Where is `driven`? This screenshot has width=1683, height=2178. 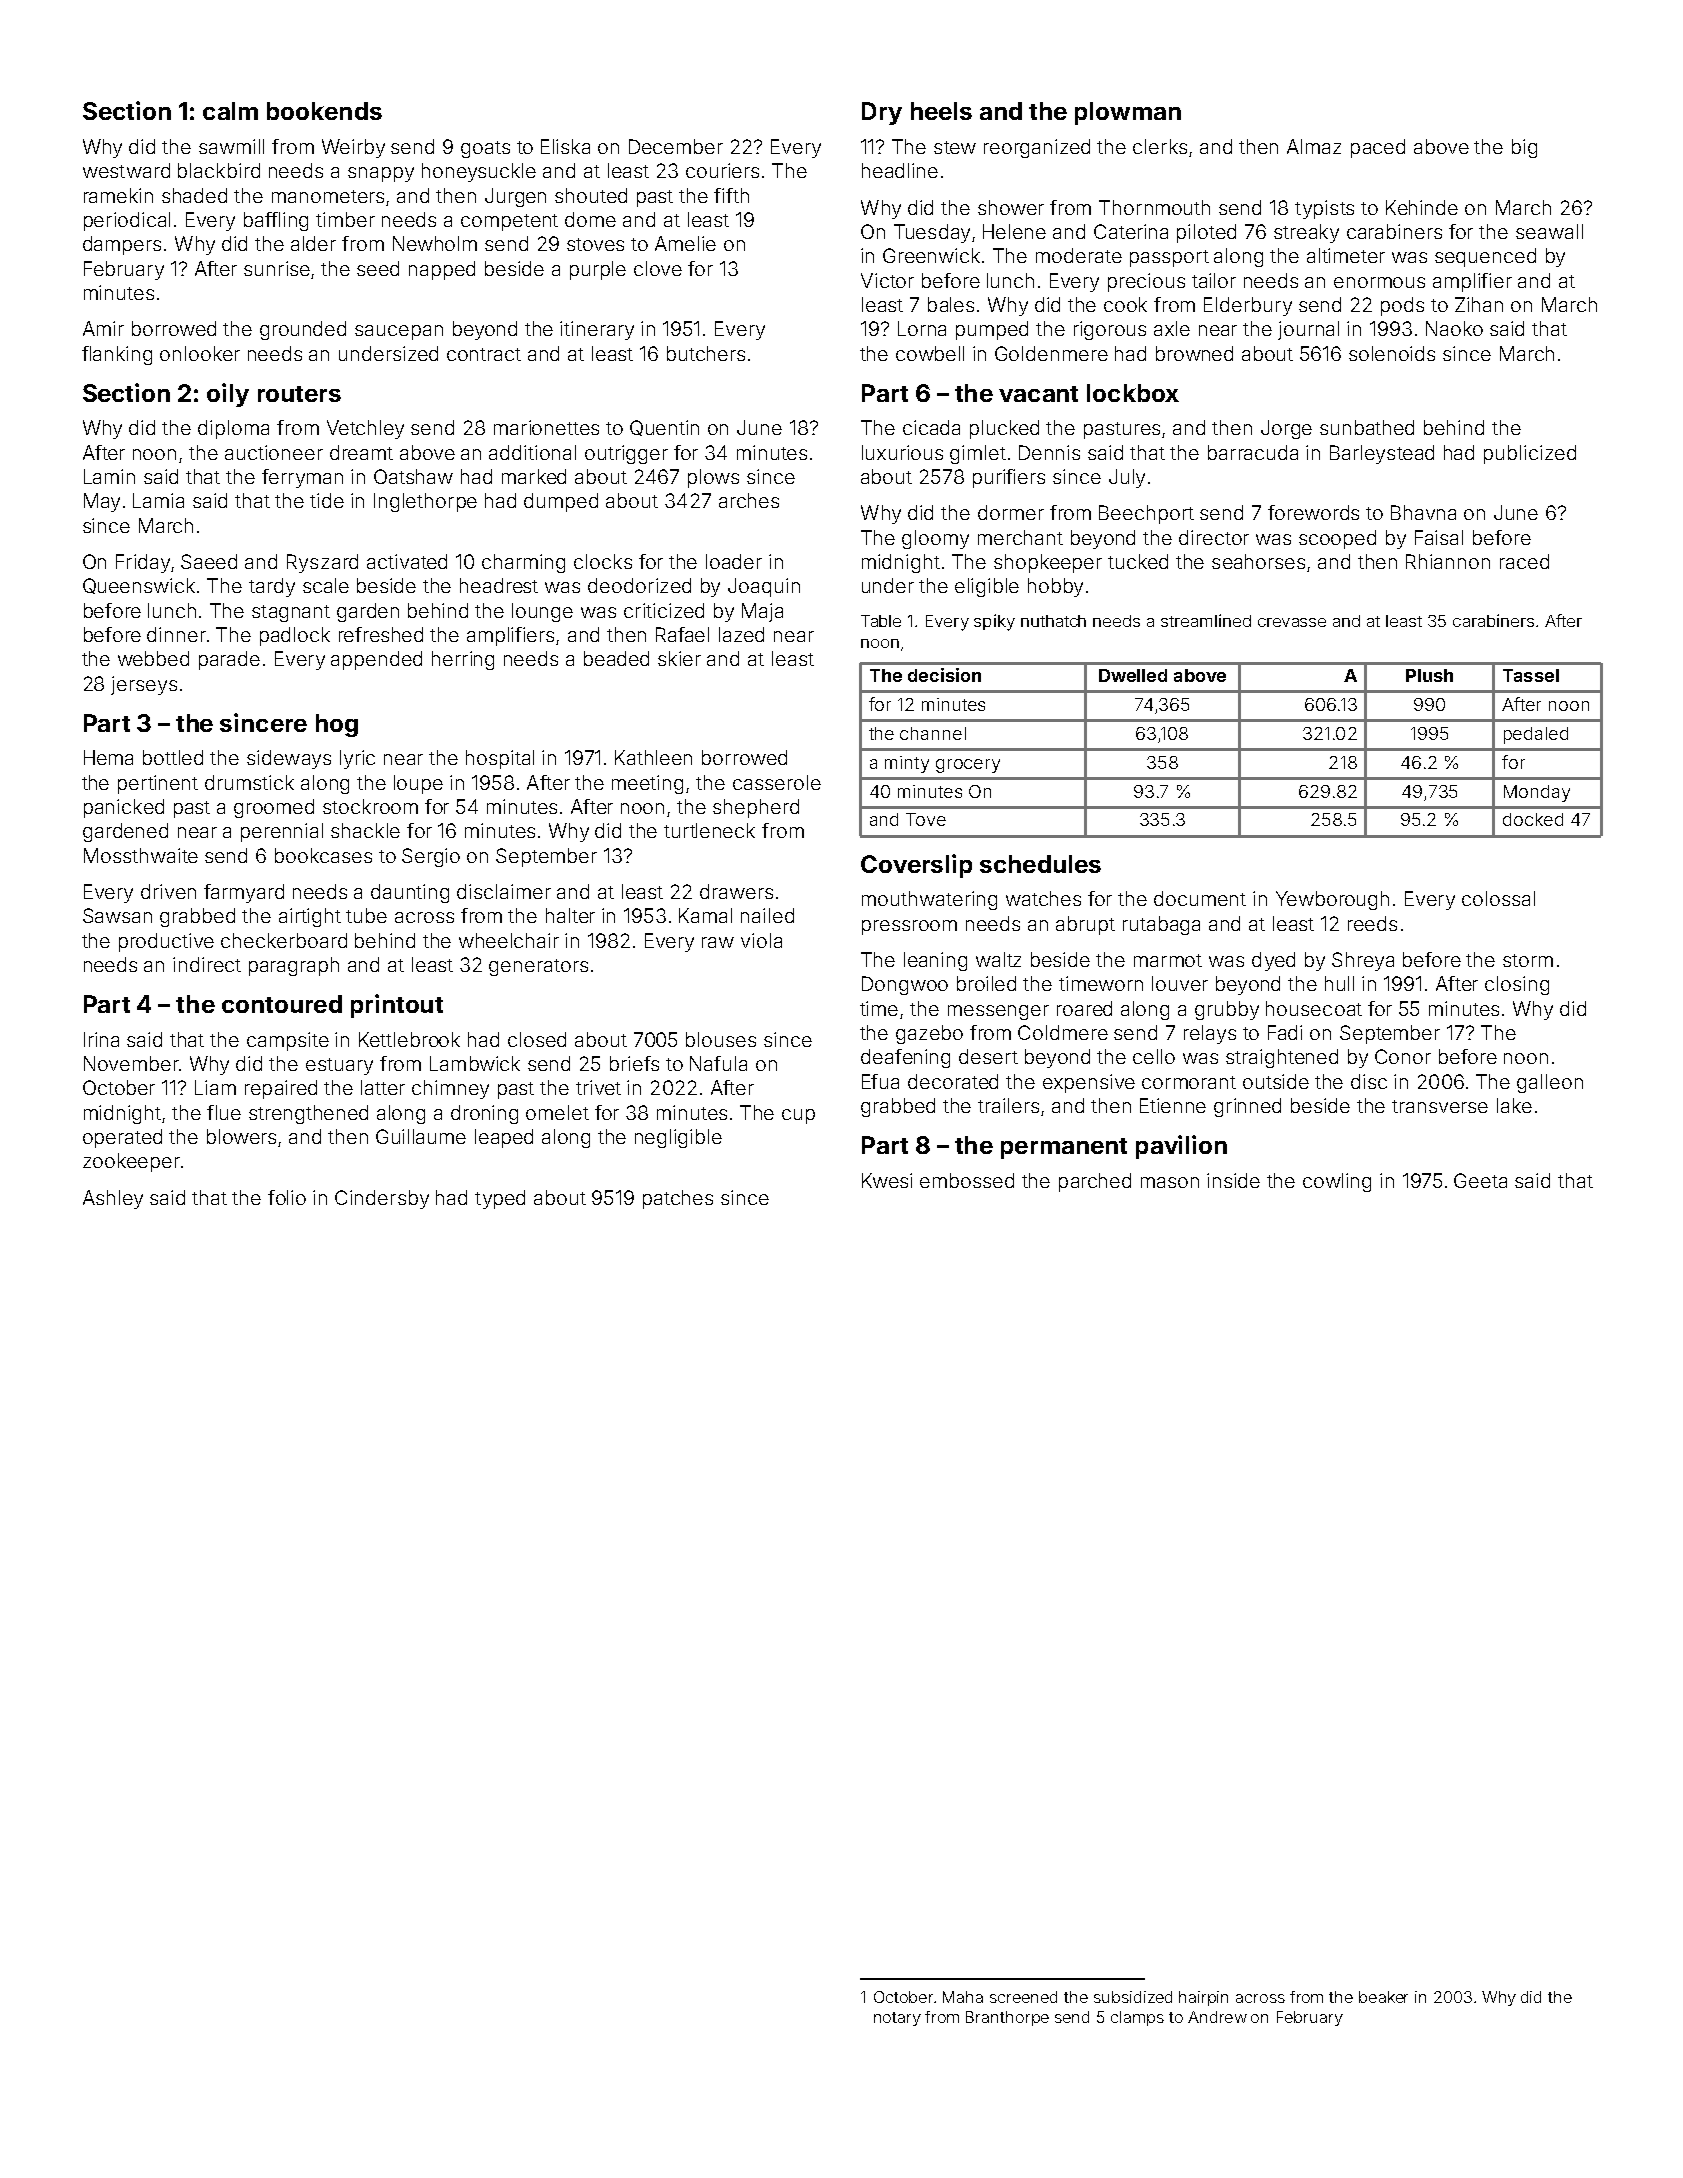
driven is located at coordinates (168, 891).
